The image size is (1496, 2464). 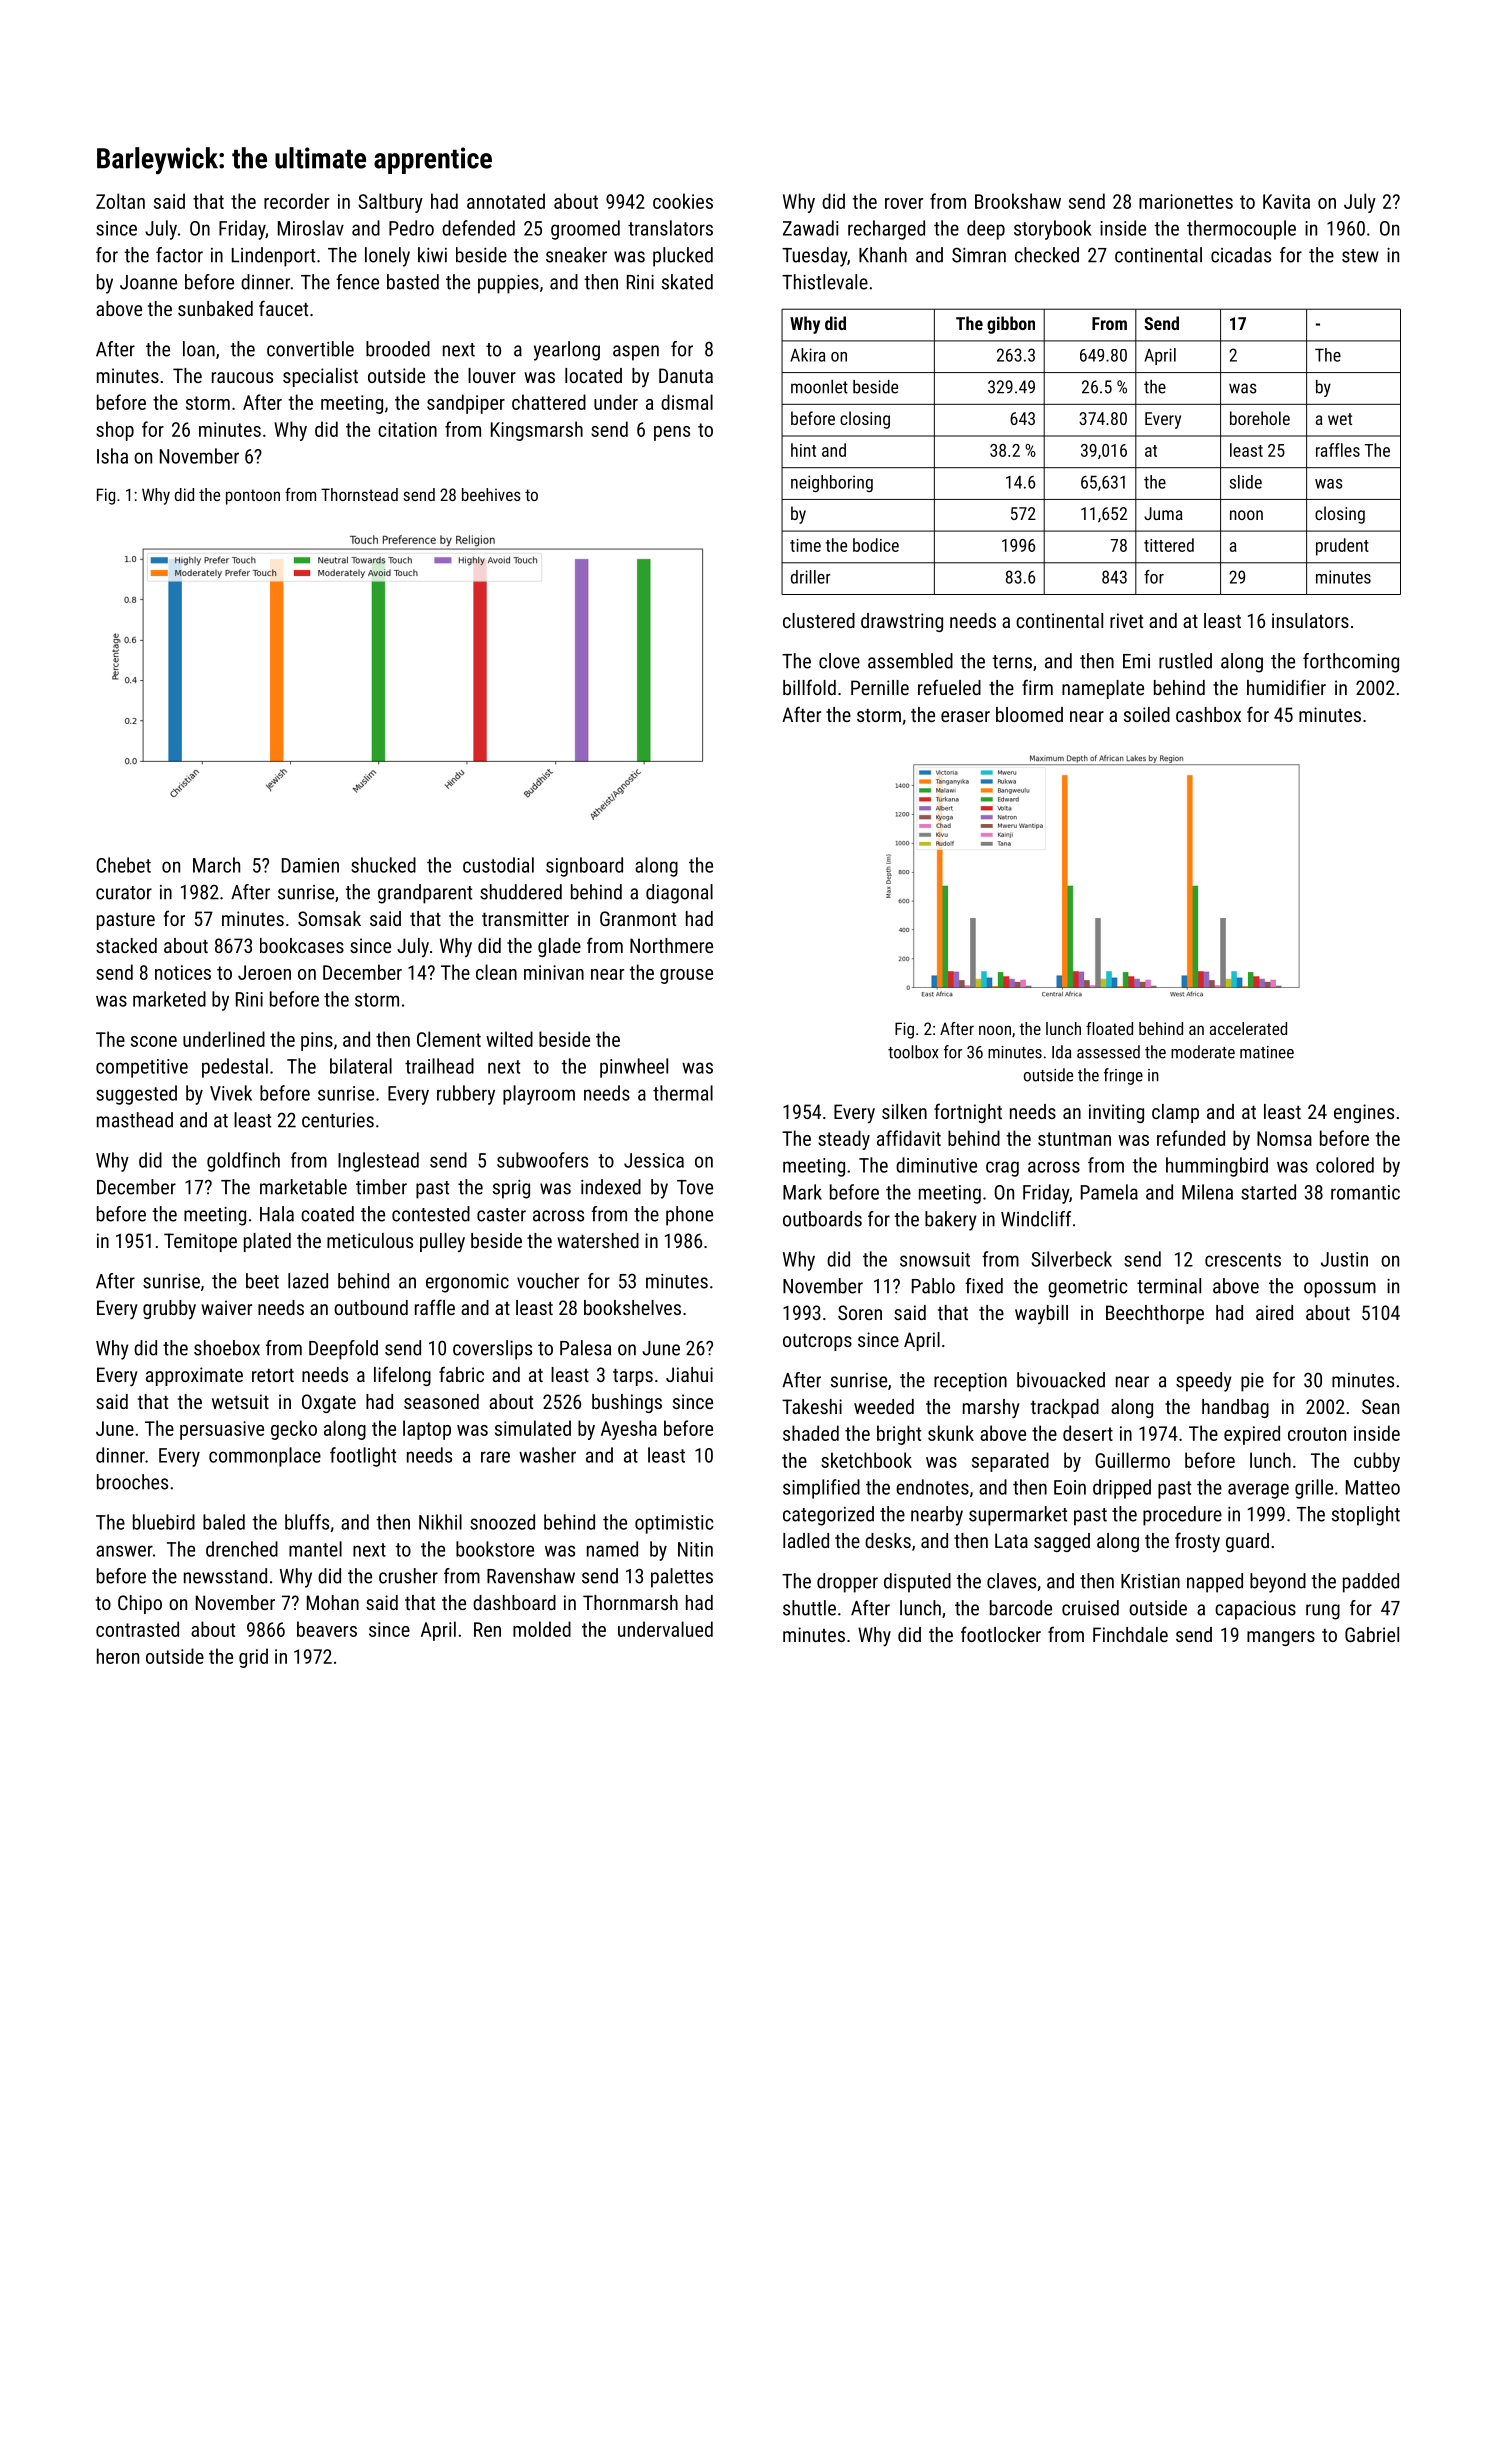 I want to click on scone, so click(x=154, y=1041).
